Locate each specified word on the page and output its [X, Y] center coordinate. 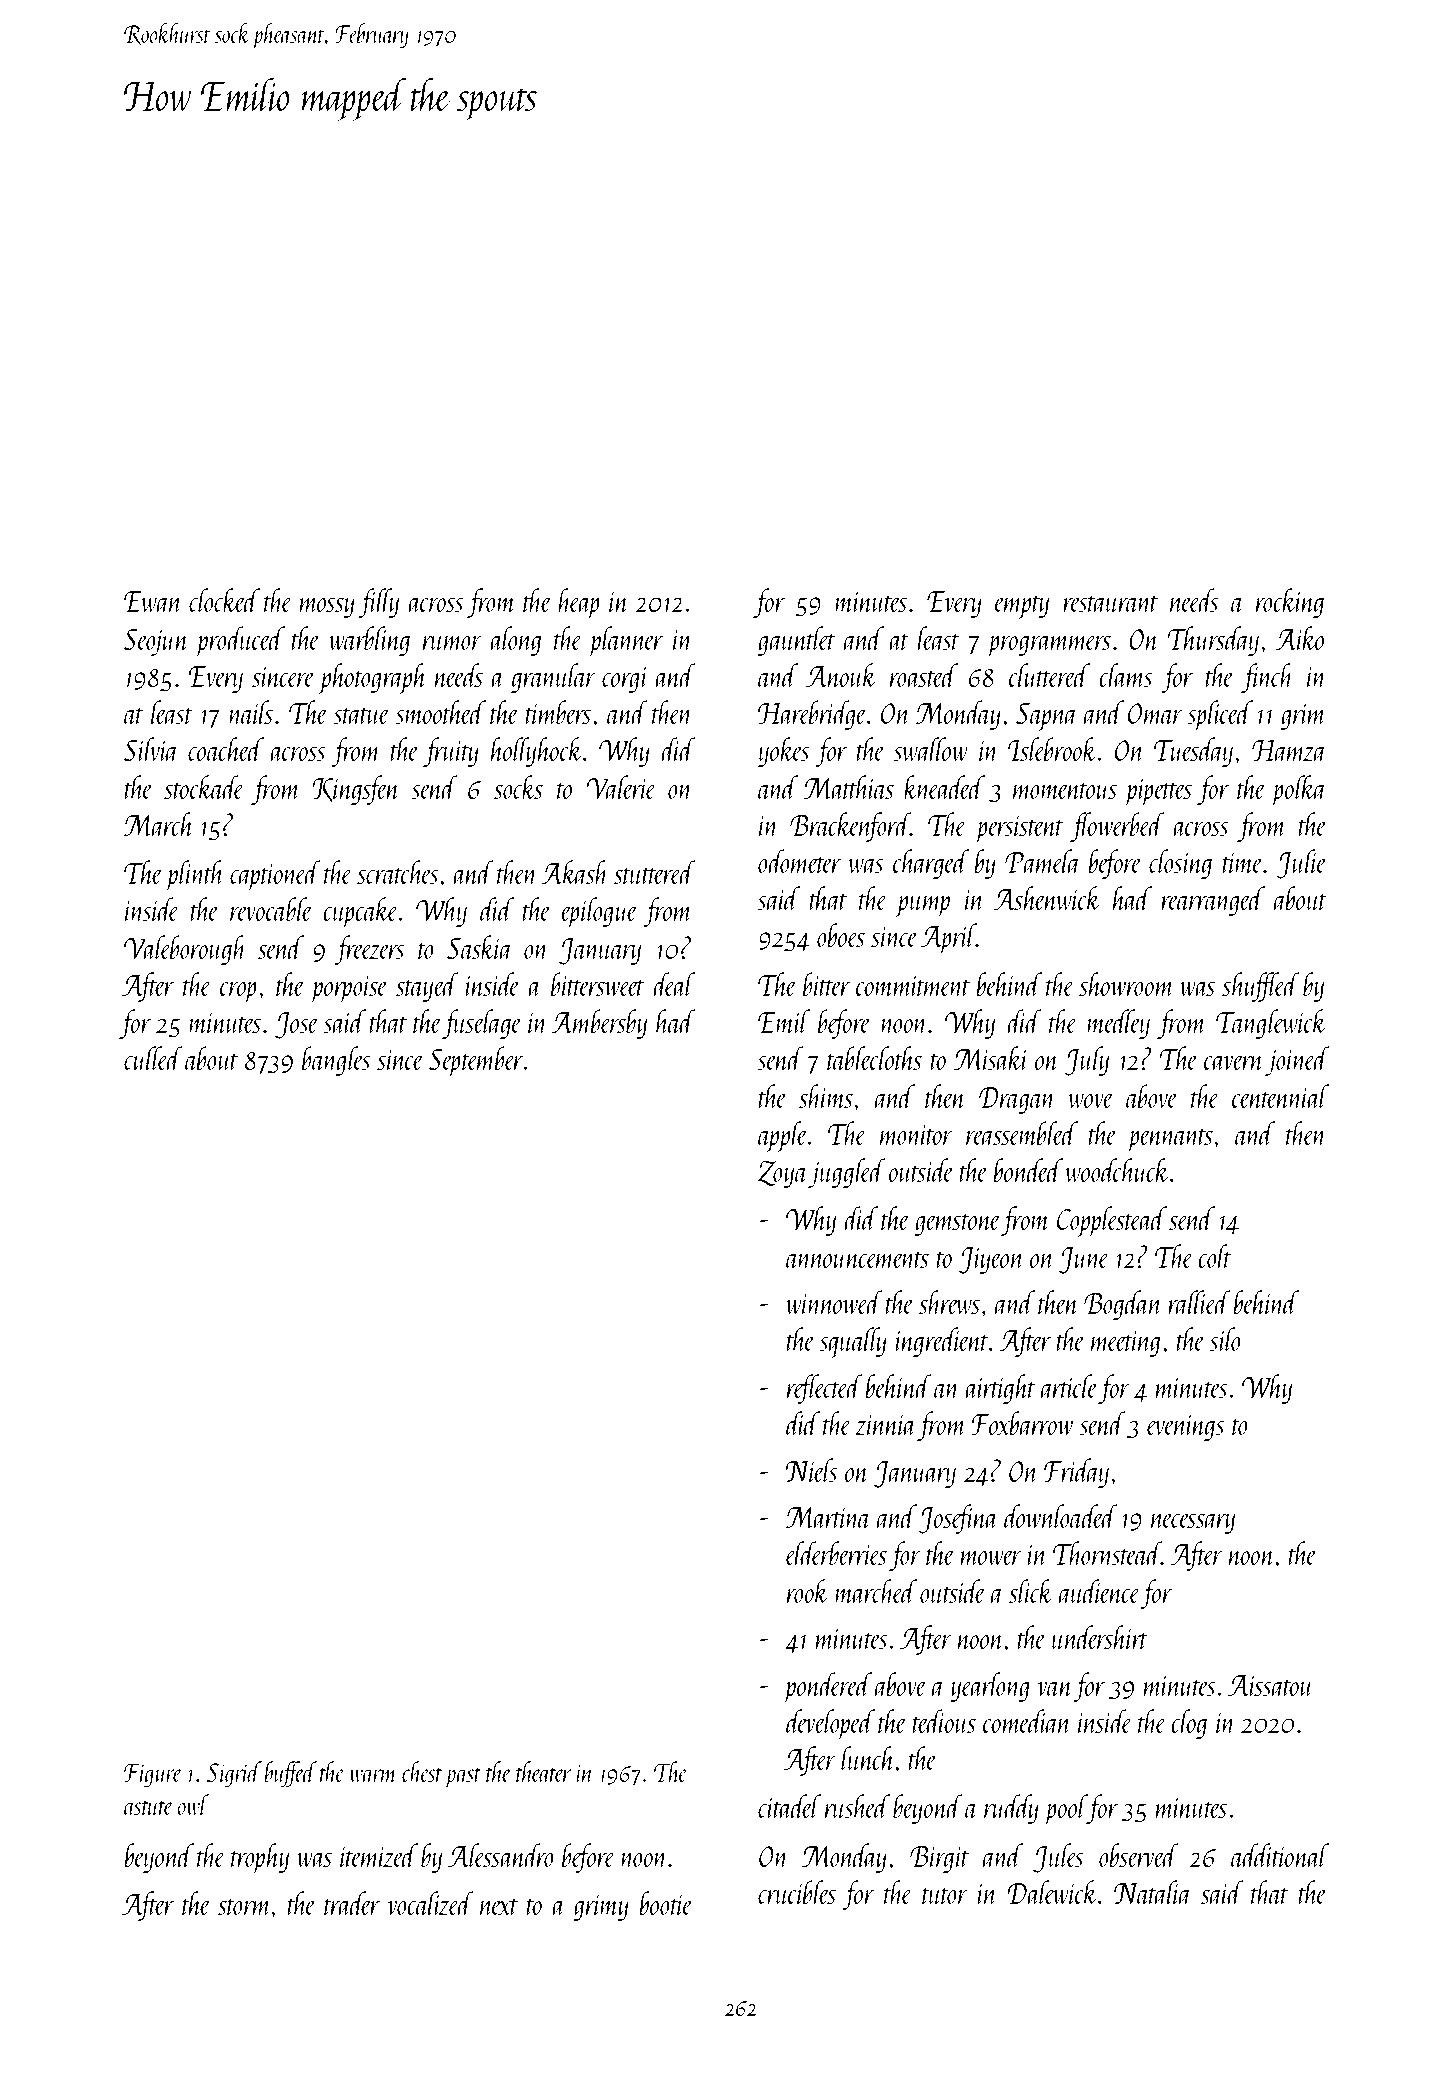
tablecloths [874, 1058]
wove [1091, 1100]
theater [544, 1771]
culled [153, 1058]
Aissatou [1271, 1685]
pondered [828, 1687]
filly [379, 603]
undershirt [1100, 1637]
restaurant [1110, 604]
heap [579, 603]
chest [422, 1771]
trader [352, 1903]
